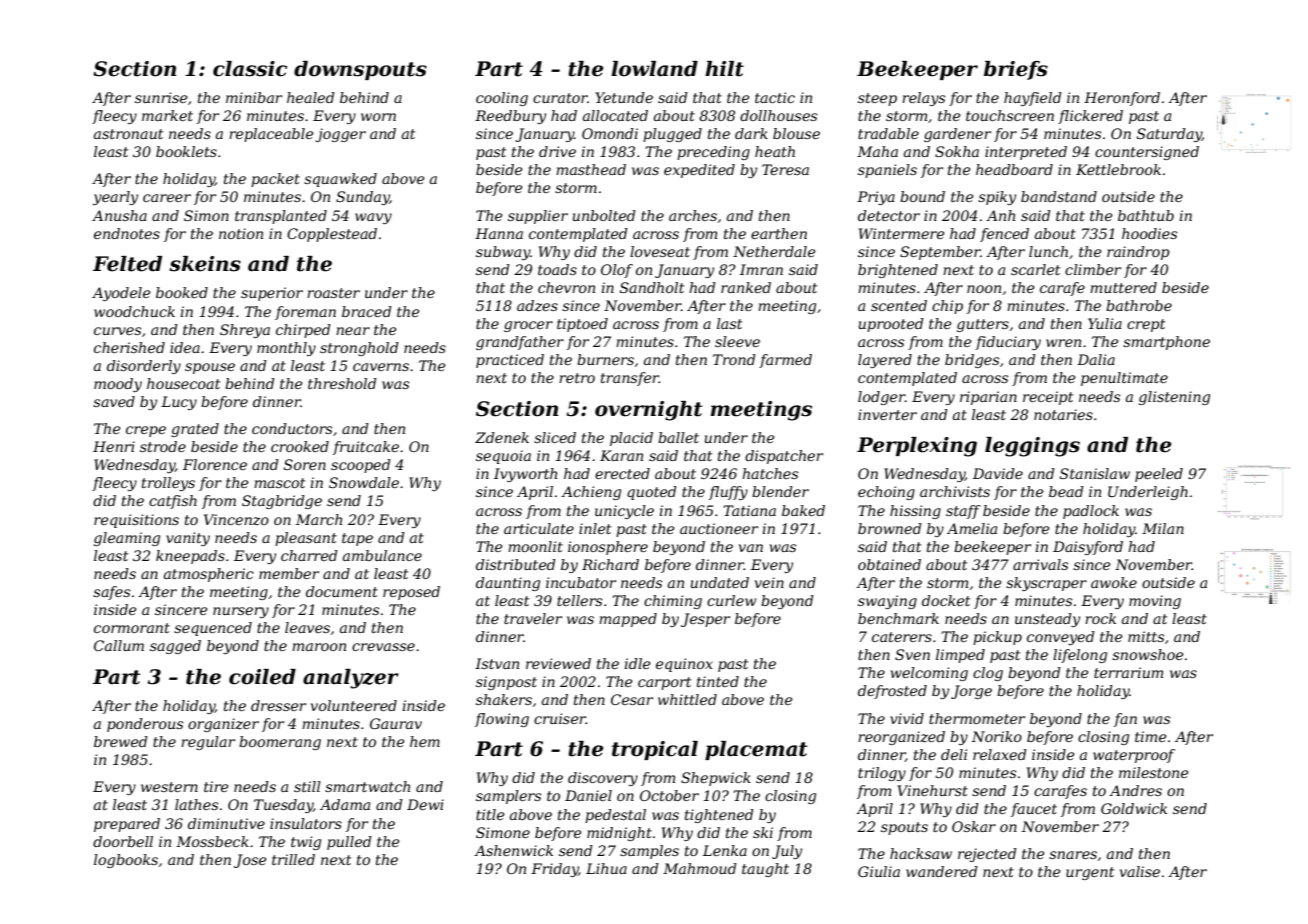 Image resolution: width=1308 pixels, height=924 pixels. Describe the element at coordinates (1159, 475) in the image. I see `peeled` at that location.
